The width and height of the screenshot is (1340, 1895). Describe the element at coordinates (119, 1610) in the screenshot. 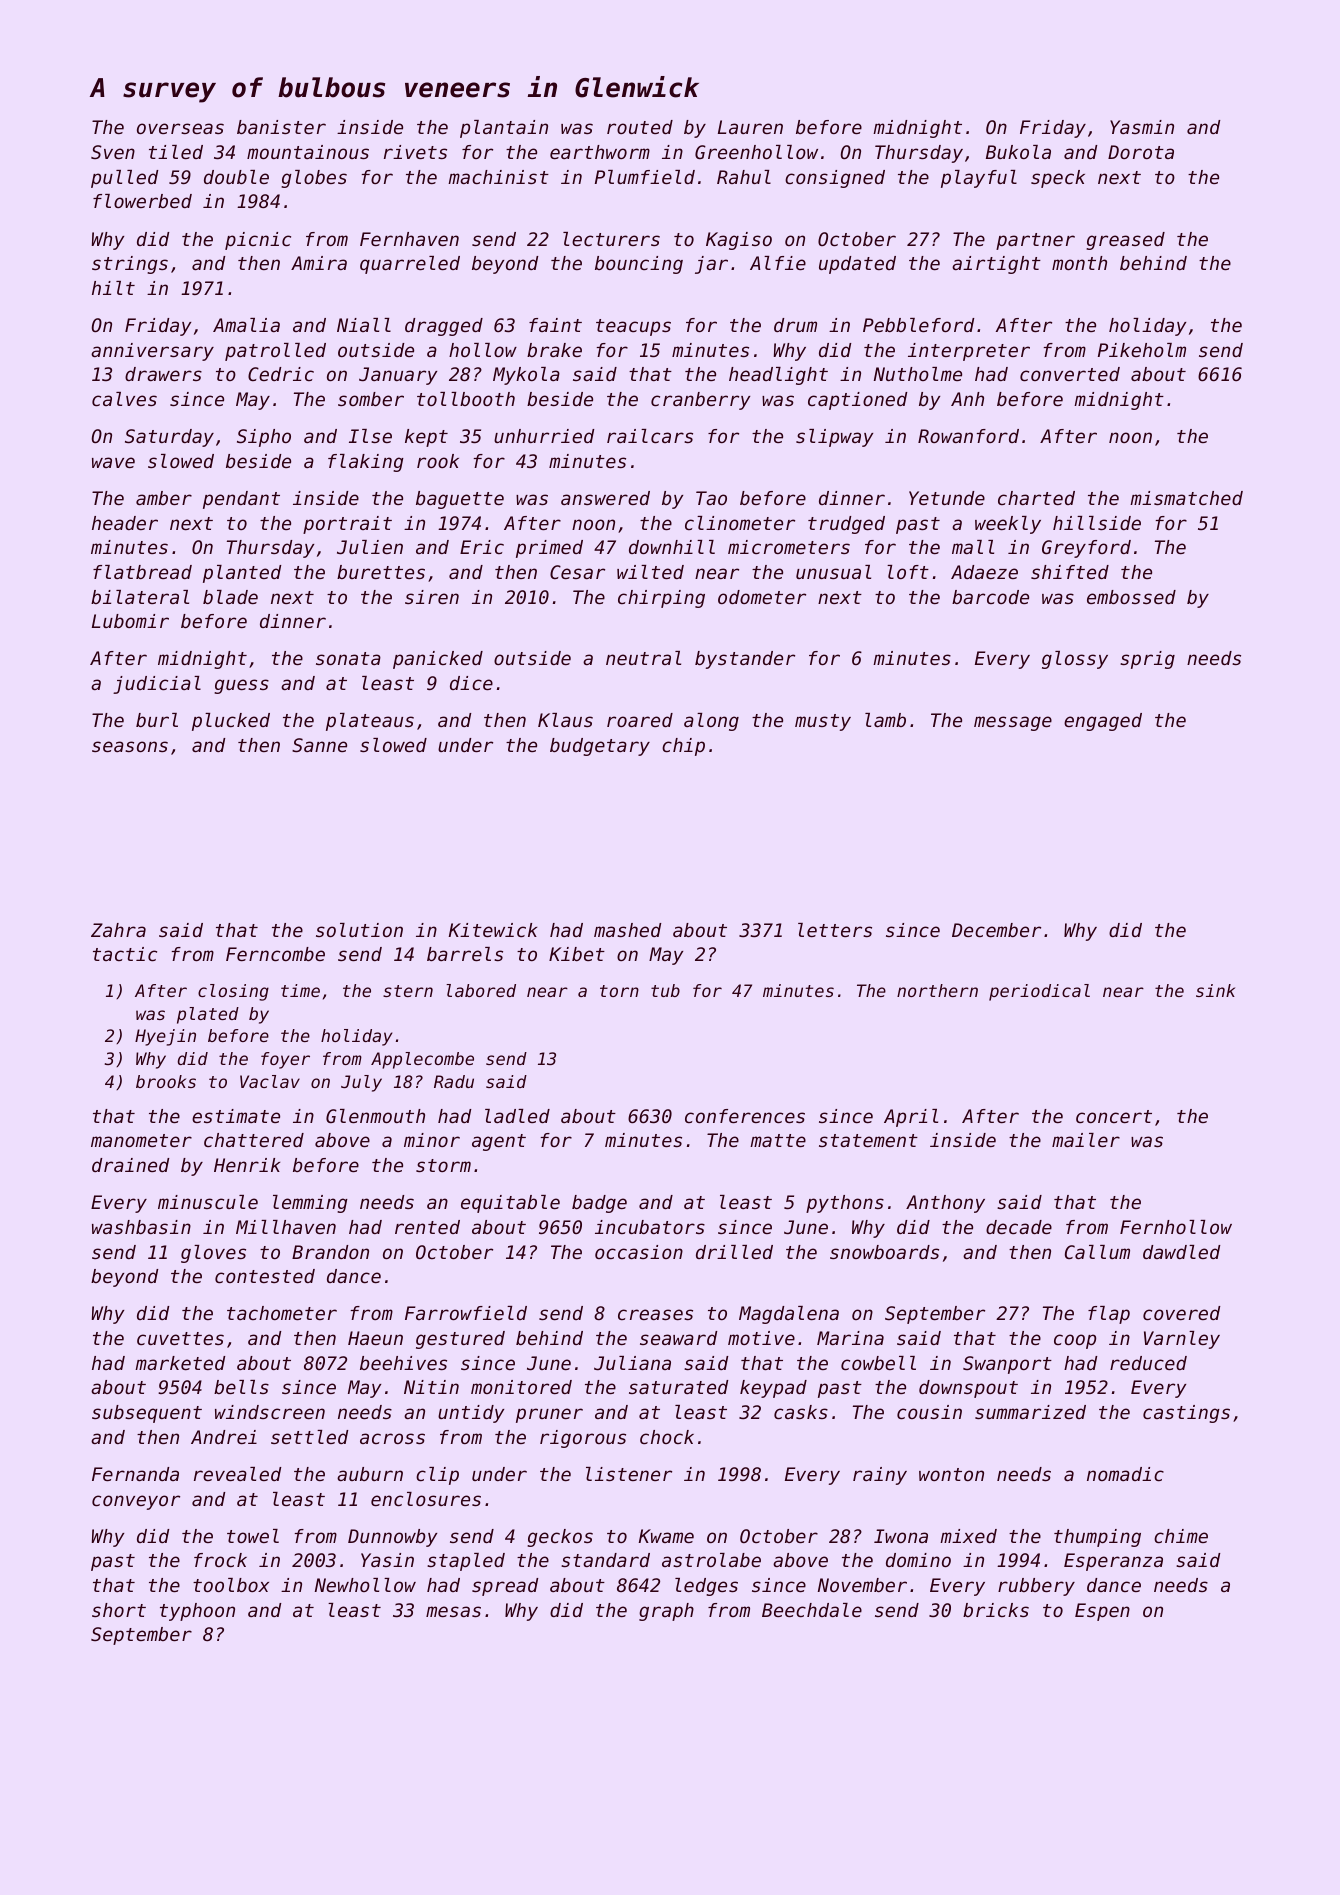

I see `short` at that location.
